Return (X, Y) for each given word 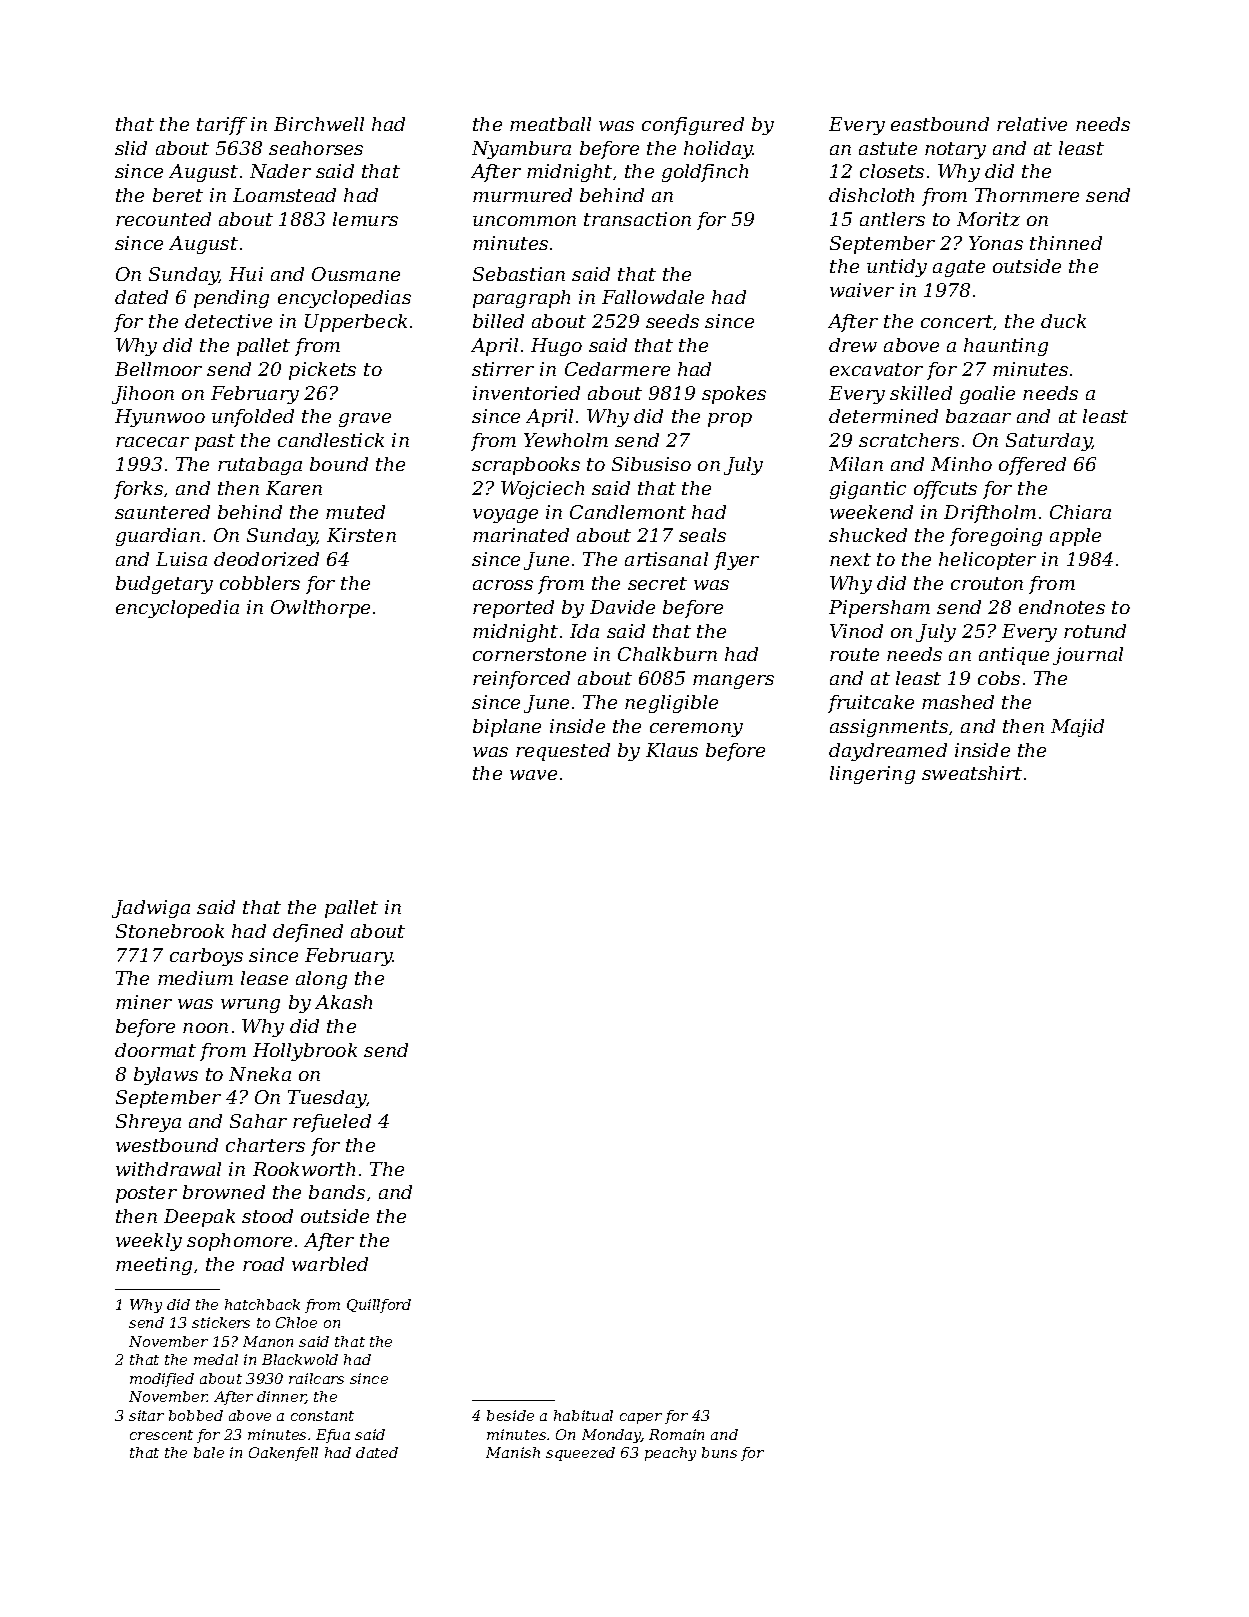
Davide (622, 607)
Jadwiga (151, 909)
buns (719, 1452)
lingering (872, 775)
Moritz (988, 219)
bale (209, 1452)
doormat (155, 1050)
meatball (550, 124)
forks (138, 490)
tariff (222, 126)
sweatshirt (972, 773)
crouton (987, 583)
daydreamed (888, 752)
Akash (343, 1002)
